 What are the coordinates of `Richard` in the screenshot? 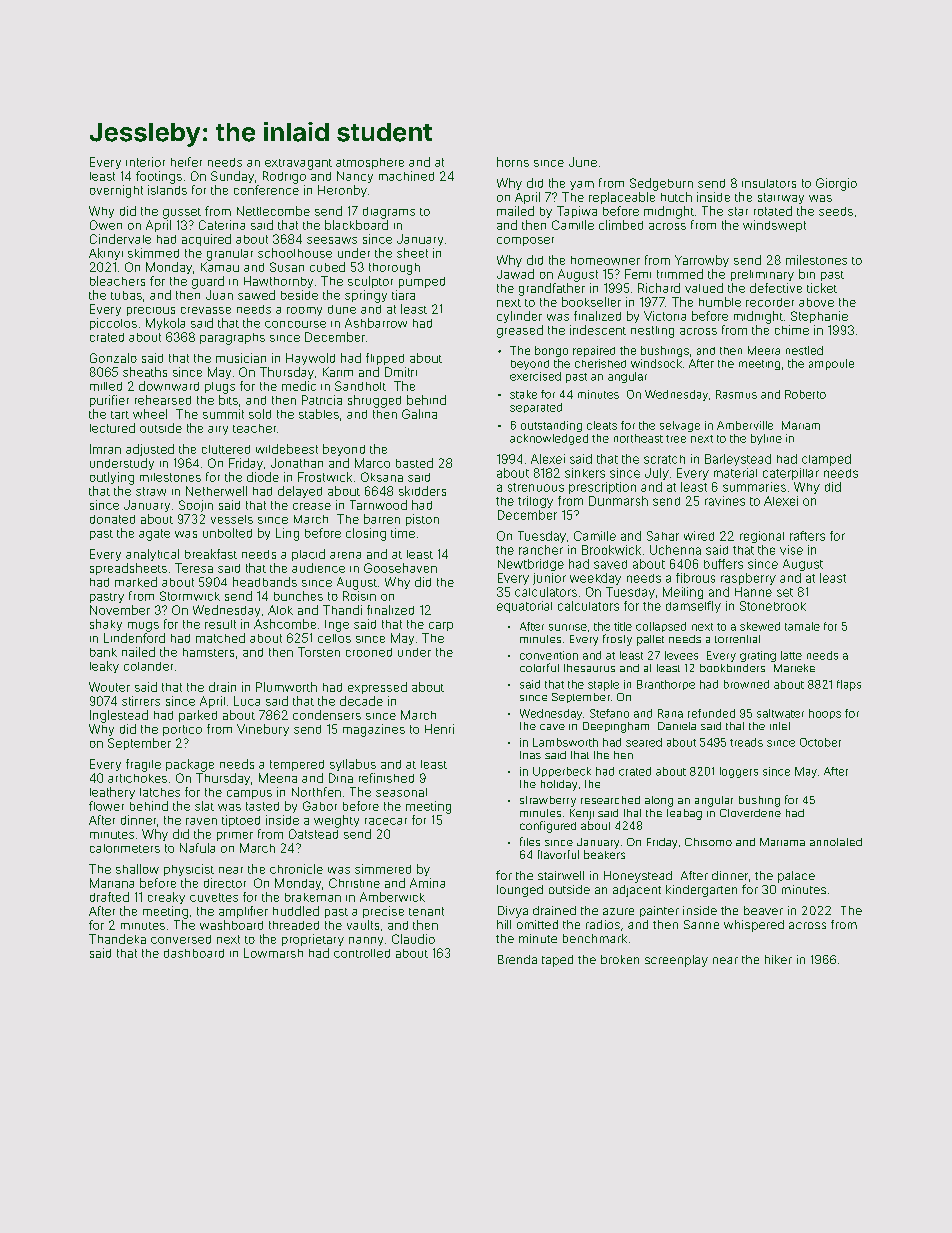 It's located at (659, 288).
